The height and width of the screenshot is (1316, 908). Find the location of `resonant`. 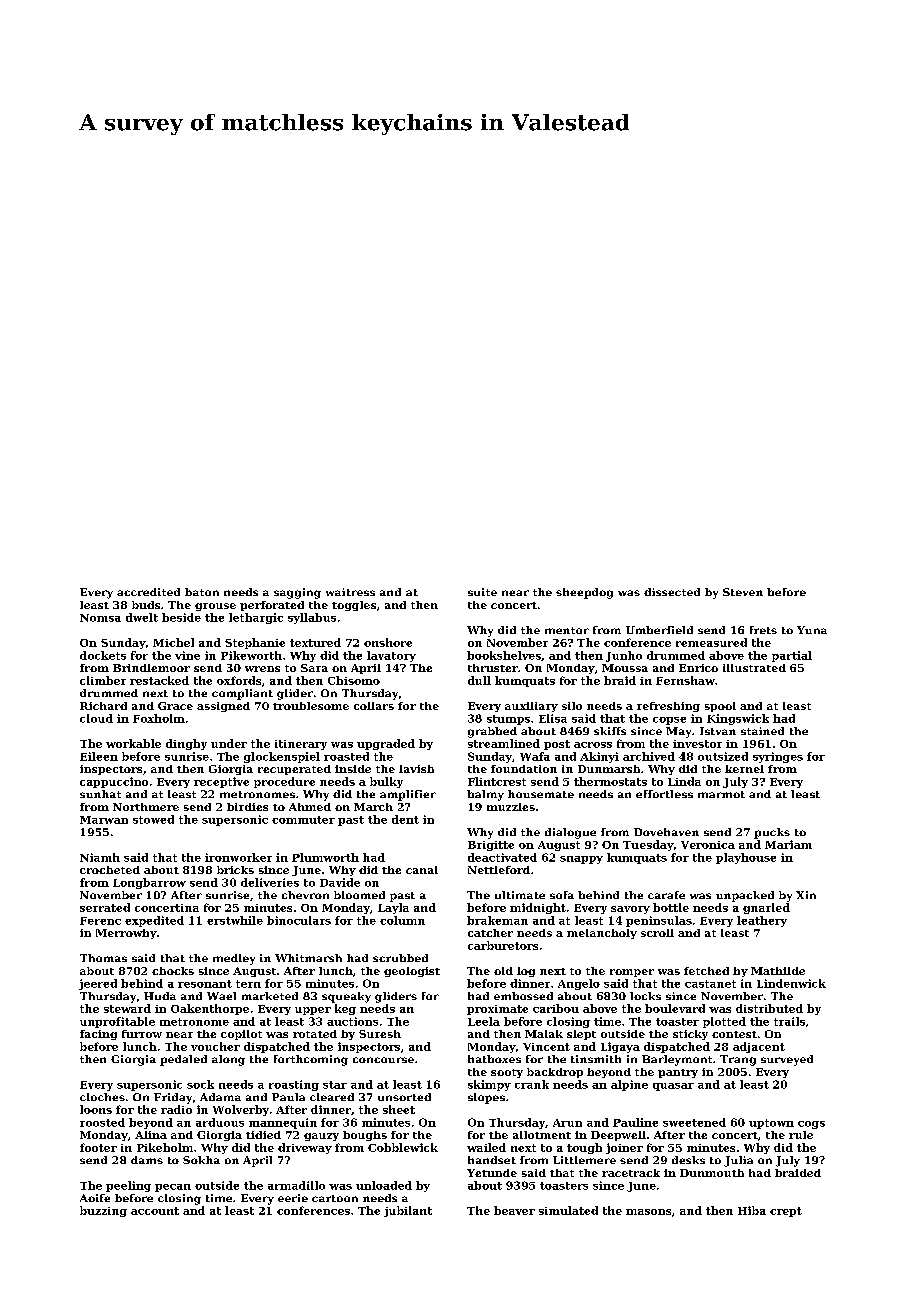

resonant is located at coordinates (205, 984).
